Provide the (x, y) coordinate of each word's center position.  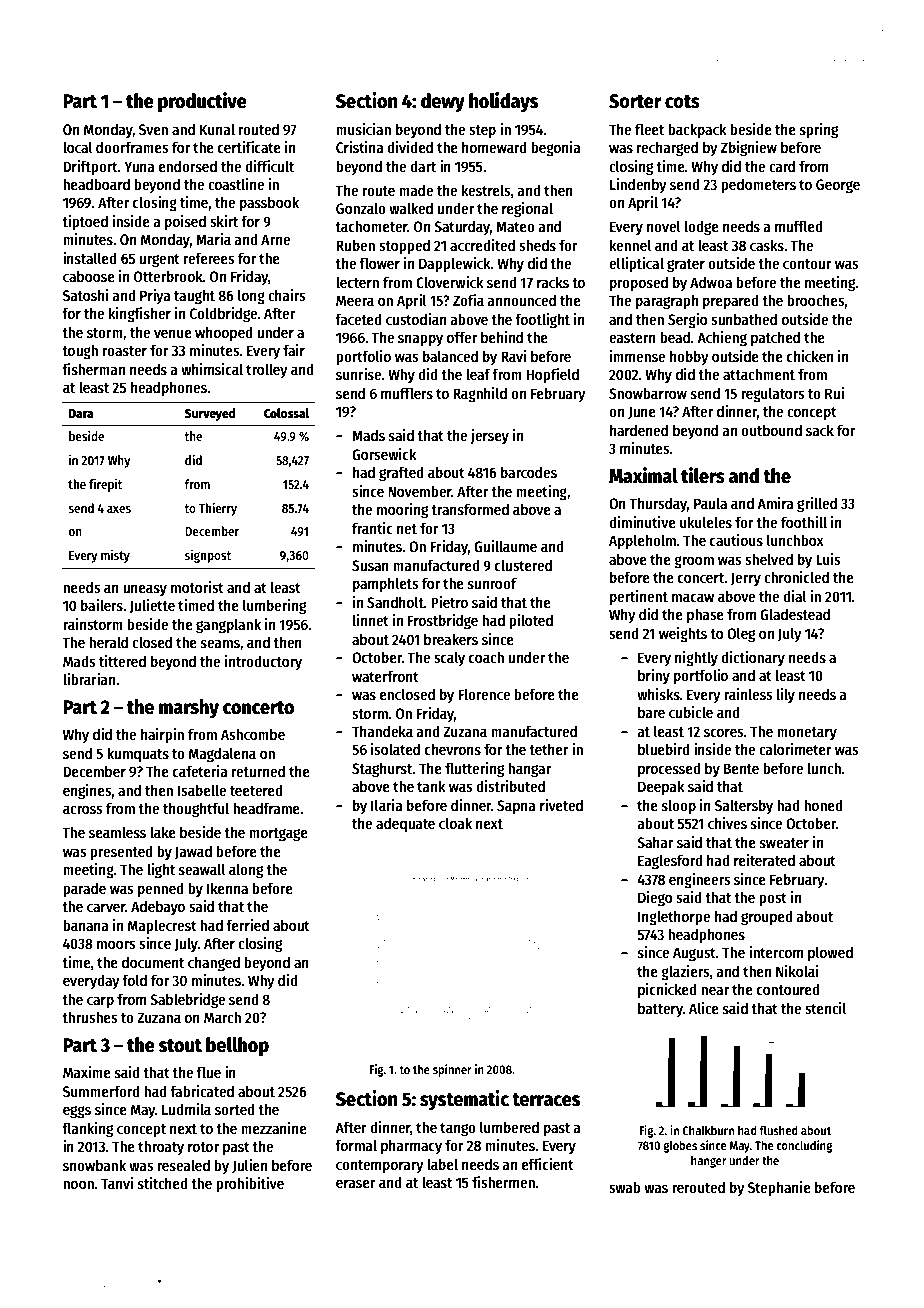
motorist (197, 587)
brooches (816, 300)
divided (410, 147)
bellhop (237, 1047)
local (78, 147)
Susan (370, 565)
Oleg (741, 635)
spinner (452, 1070)
